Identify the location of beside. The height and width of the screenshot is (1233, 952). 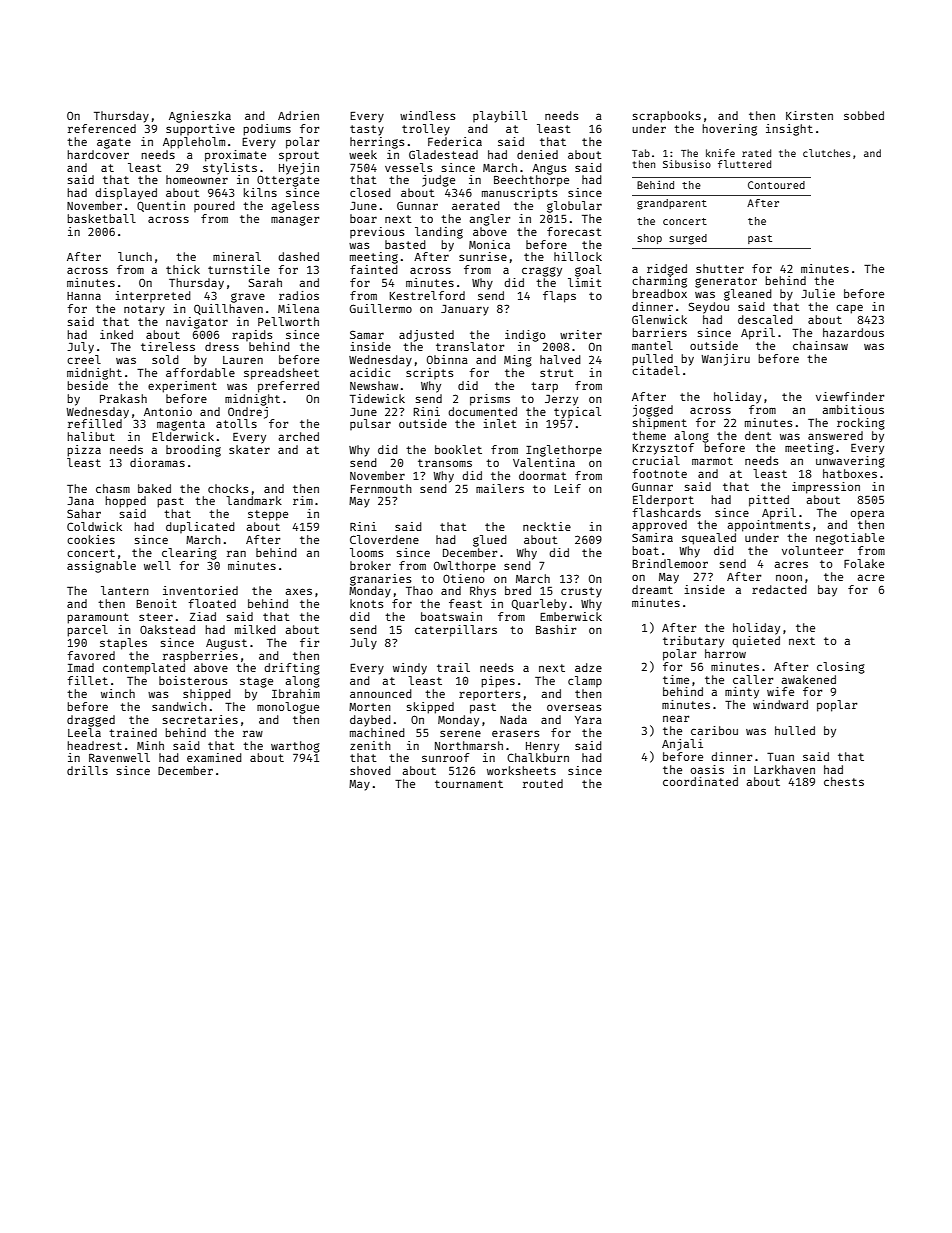
(87, 385).
